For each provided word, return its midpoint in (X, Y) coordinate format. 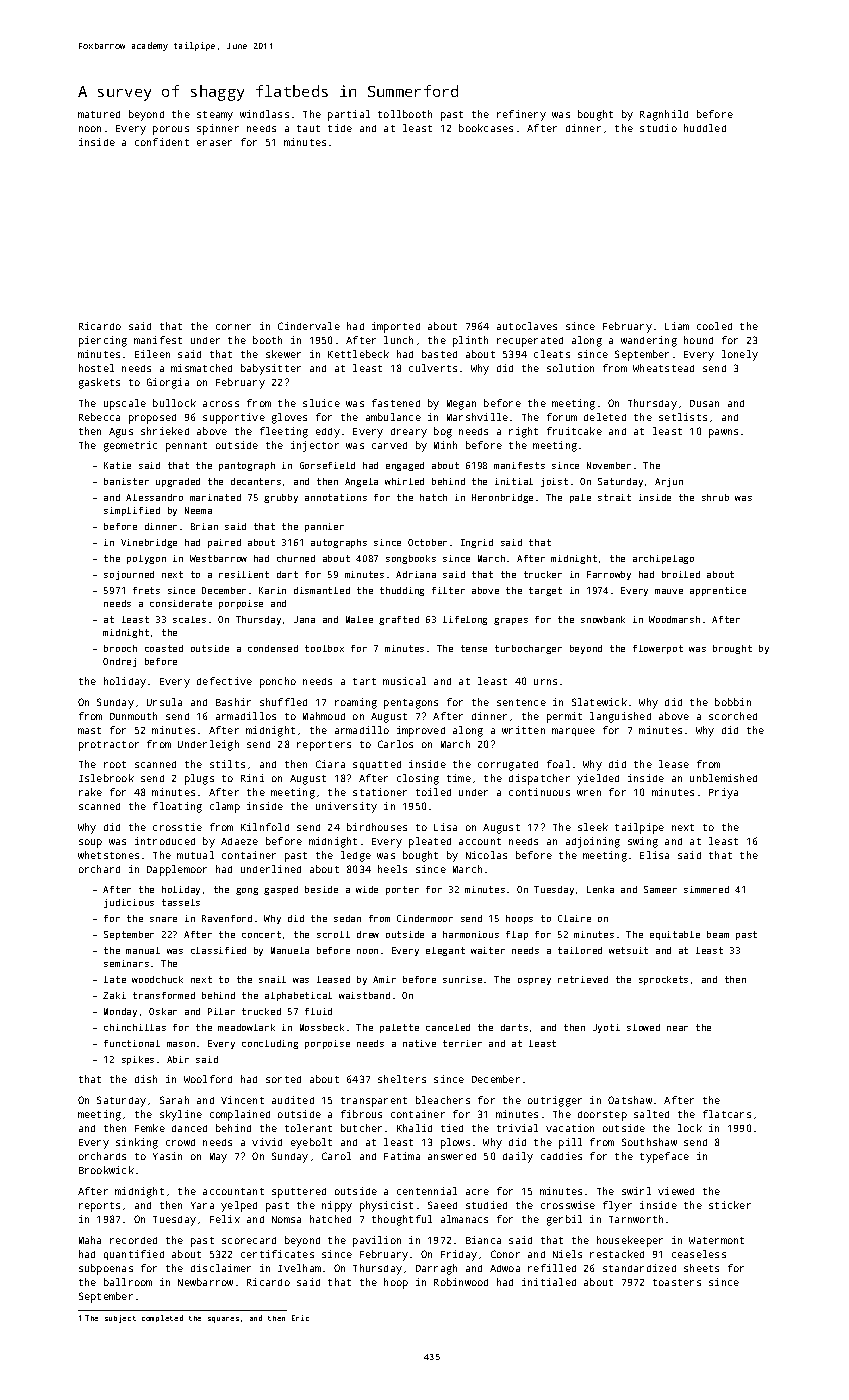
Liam (677, 326)
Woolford (208, 1079)
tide (340, 128)
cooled (714, 326)
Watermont (716, 1240)
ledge (356, 856)
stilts (227, 764)
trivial (517, 1128)
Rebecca (99, 417)
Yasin (167, 1156)
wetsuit (628, 950)
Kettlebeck (358, 354)
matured (99, 114)
